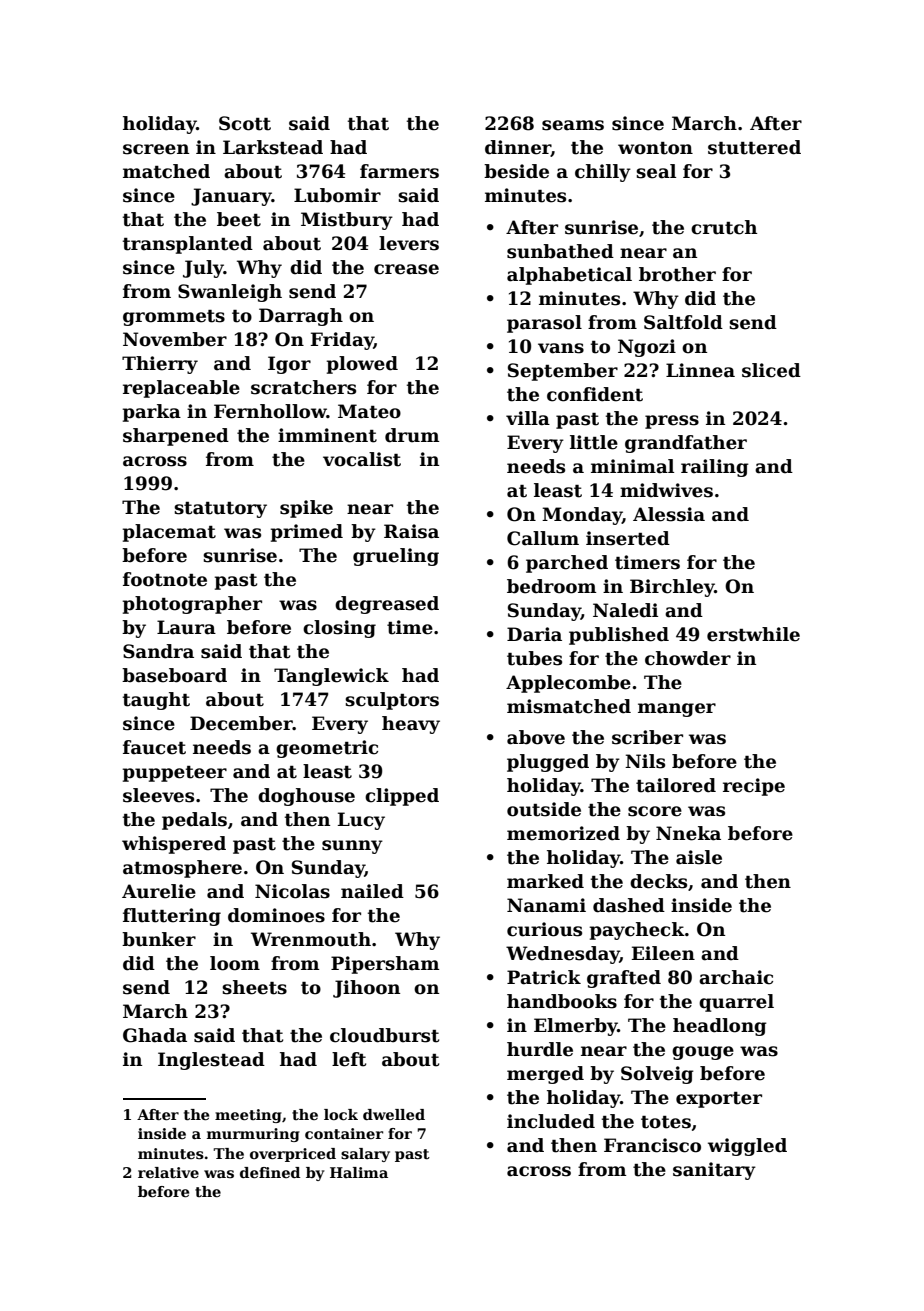  What do you see at coordinates (155, 1035) in the screenshot?
I see `Ghada` at bounding box center [155, 1035].
